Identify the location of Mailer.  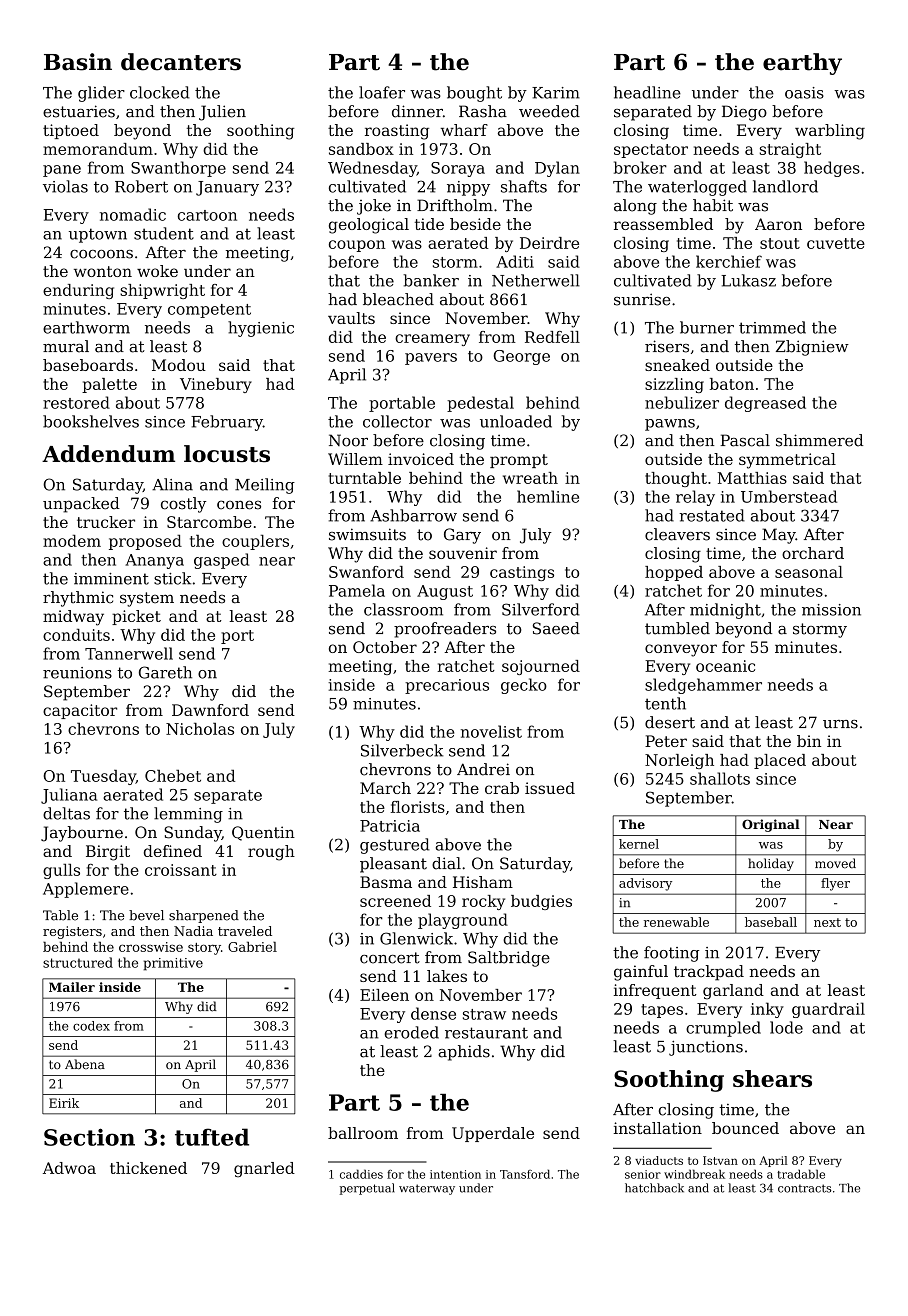
(72, 987).
